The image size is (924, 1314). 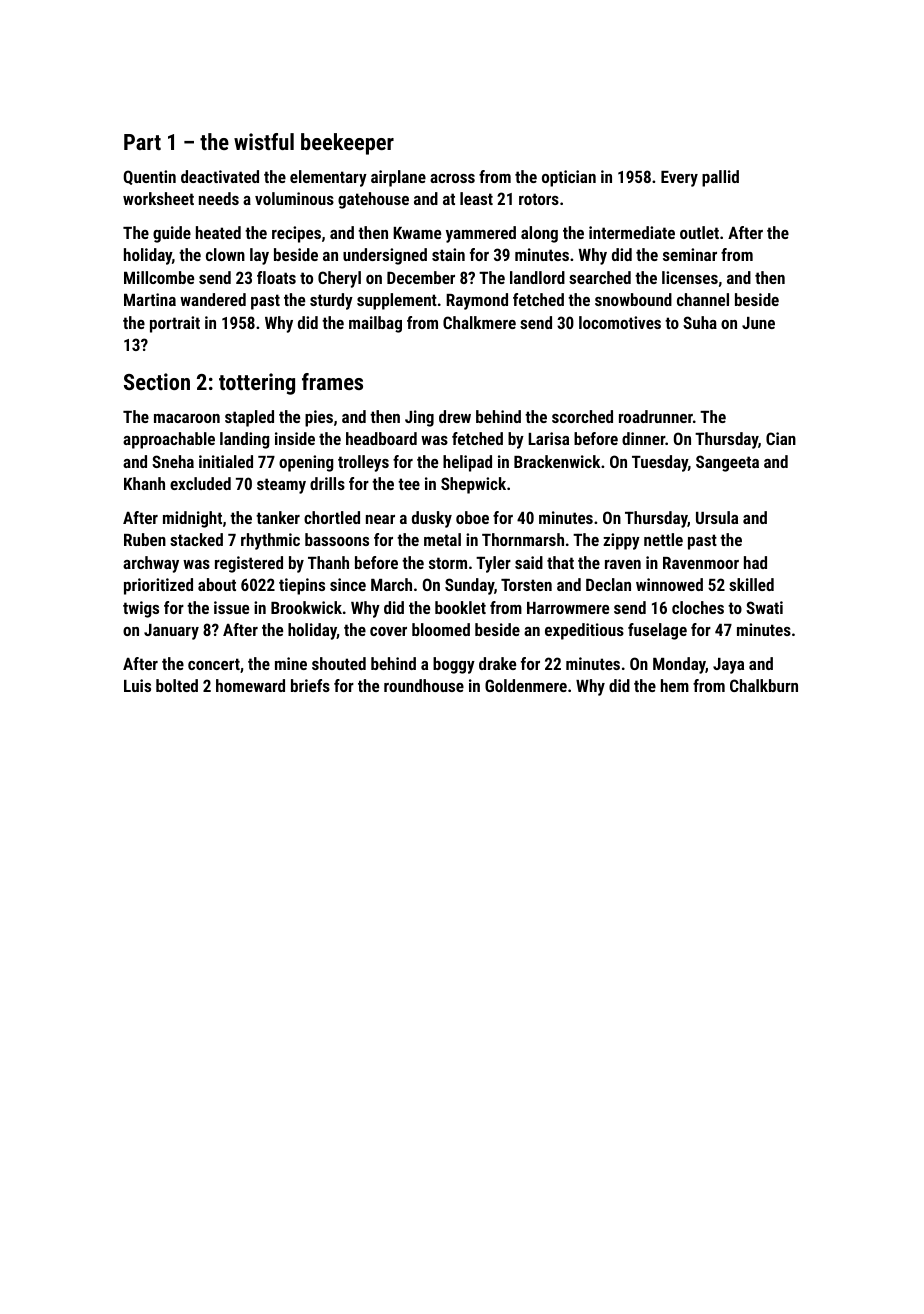 What do you see at coordinates (477, 301) in the screenshot?
I see `Raymond` at bounding box center [477, 301].
